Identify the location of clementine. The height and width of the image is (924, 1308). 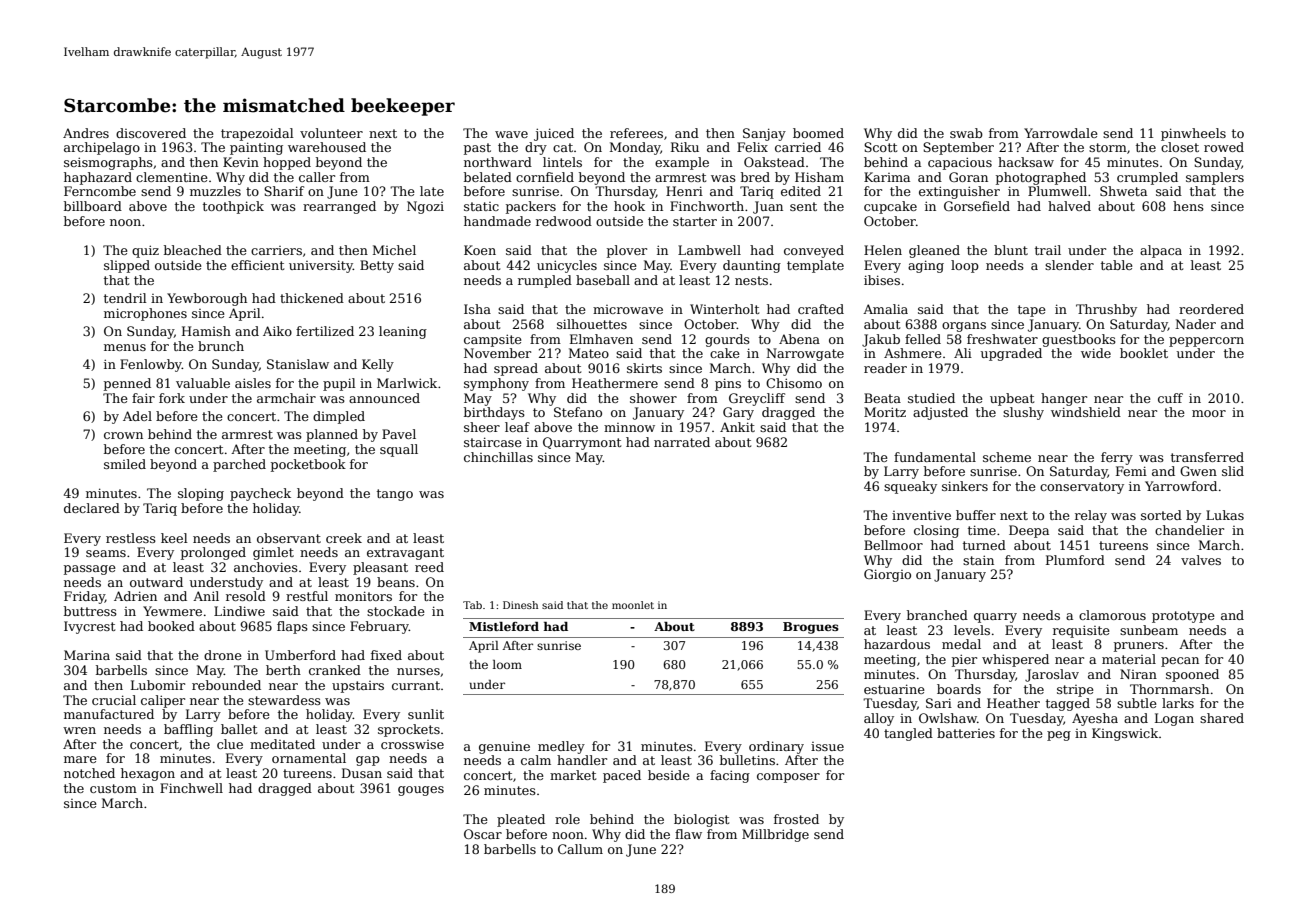
(172, 177).
